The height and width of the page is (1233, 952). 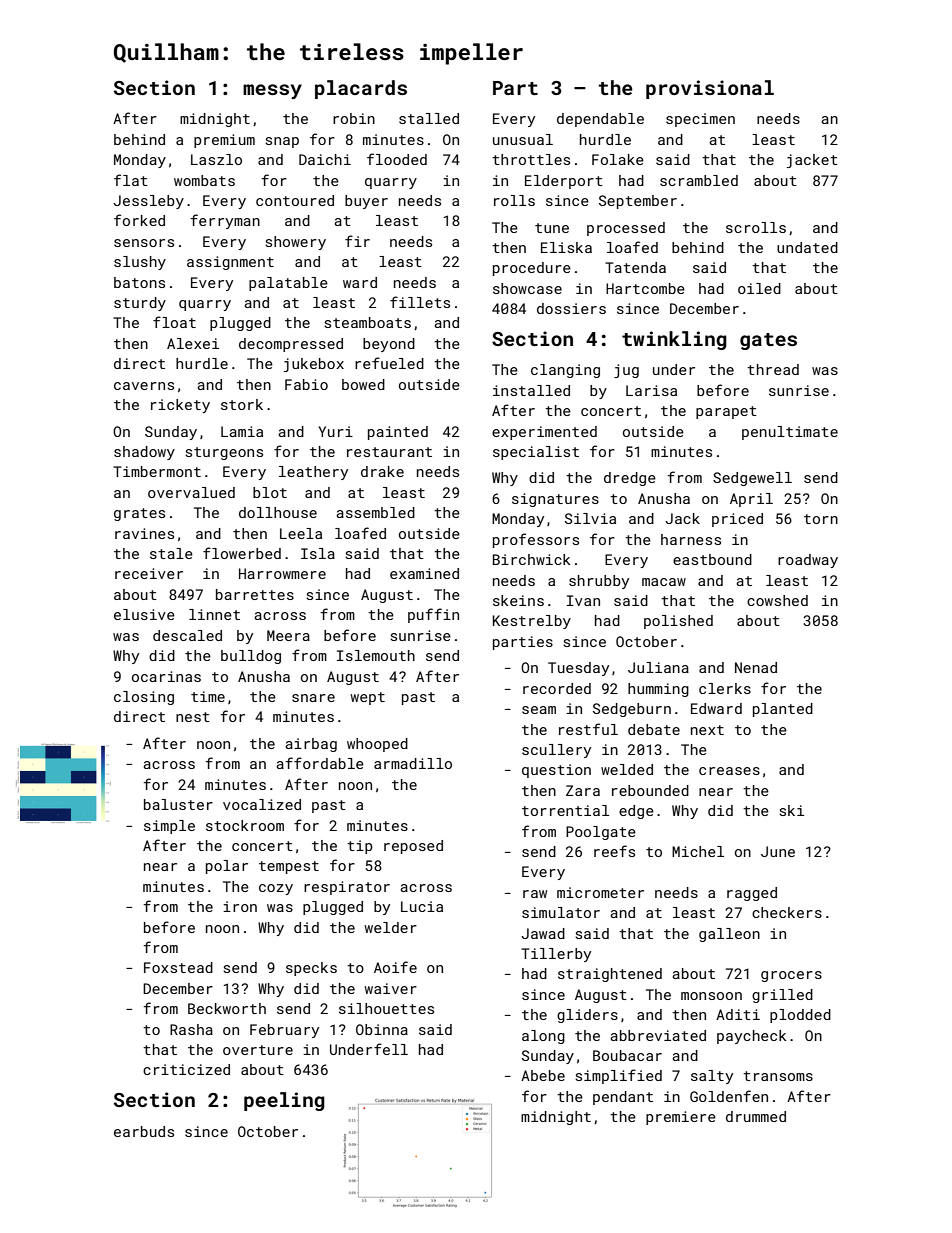 I want to click on Beckworth, so click(x=227, y=1008).
